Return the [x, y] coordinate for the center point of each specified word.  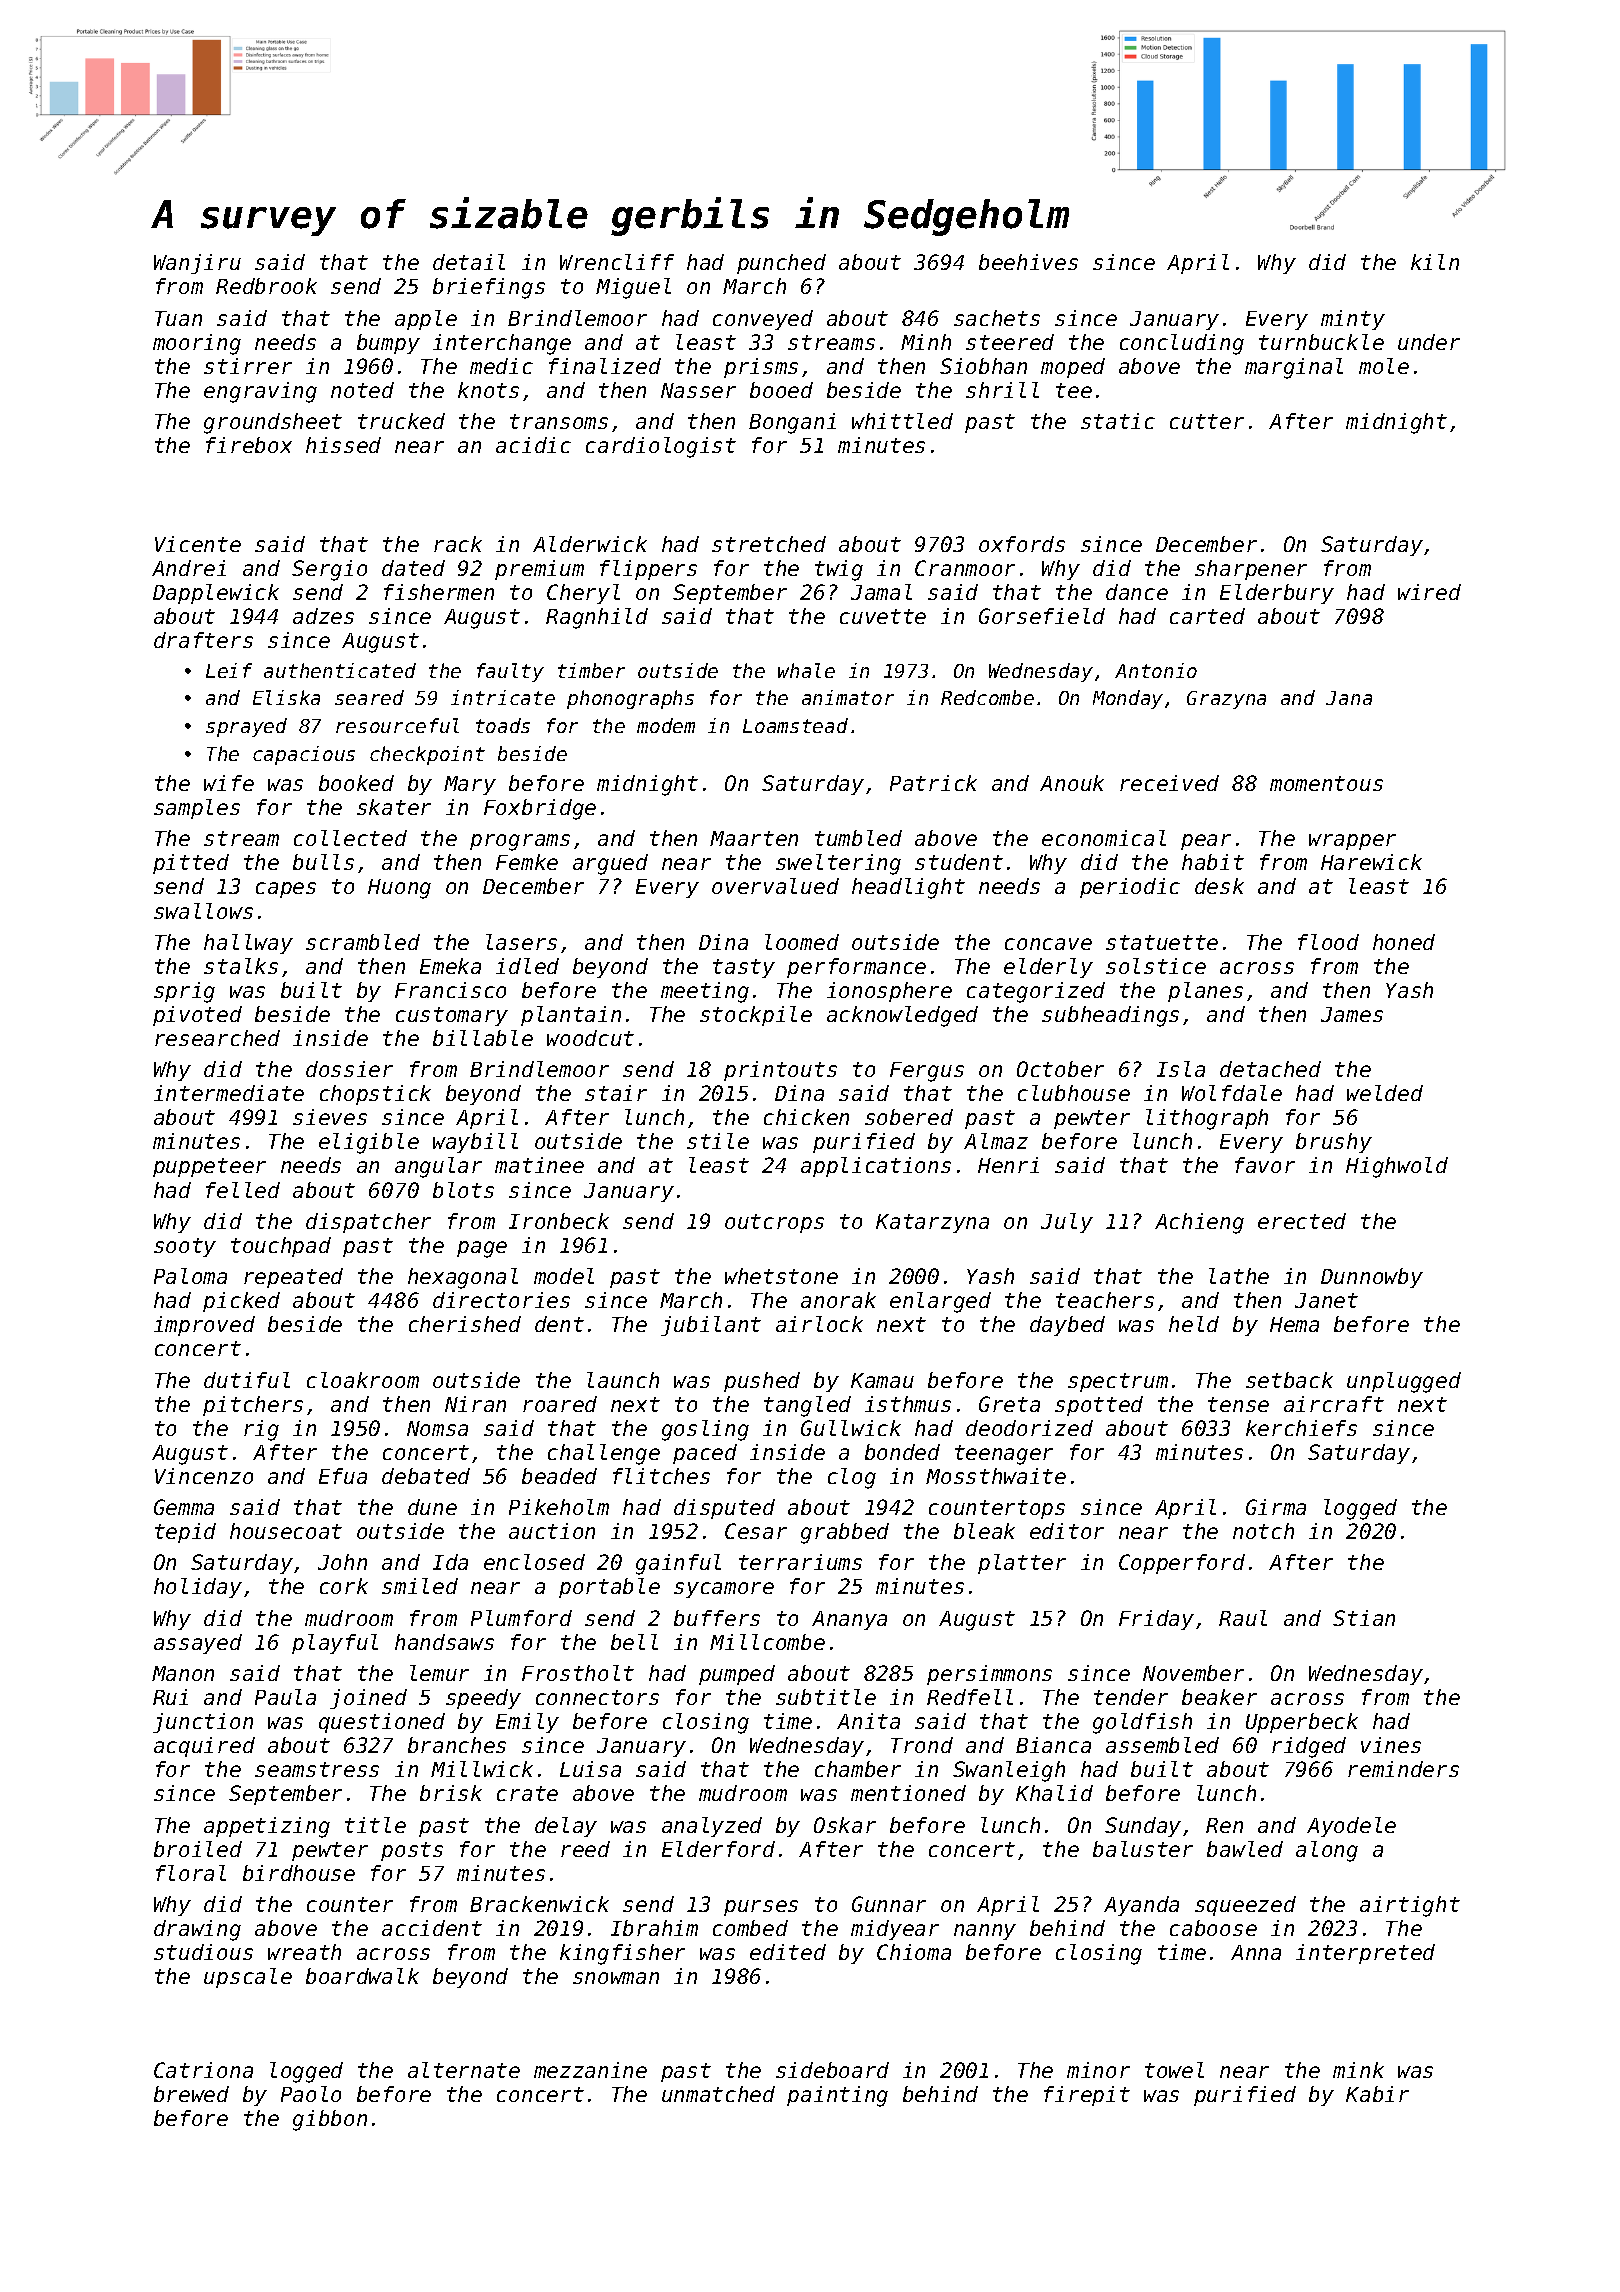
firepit [1087, 2096]
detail [469, 262]
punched [781, 264]
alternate [464, 2070]
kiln [1435, 262]
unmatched [718, 2094]
